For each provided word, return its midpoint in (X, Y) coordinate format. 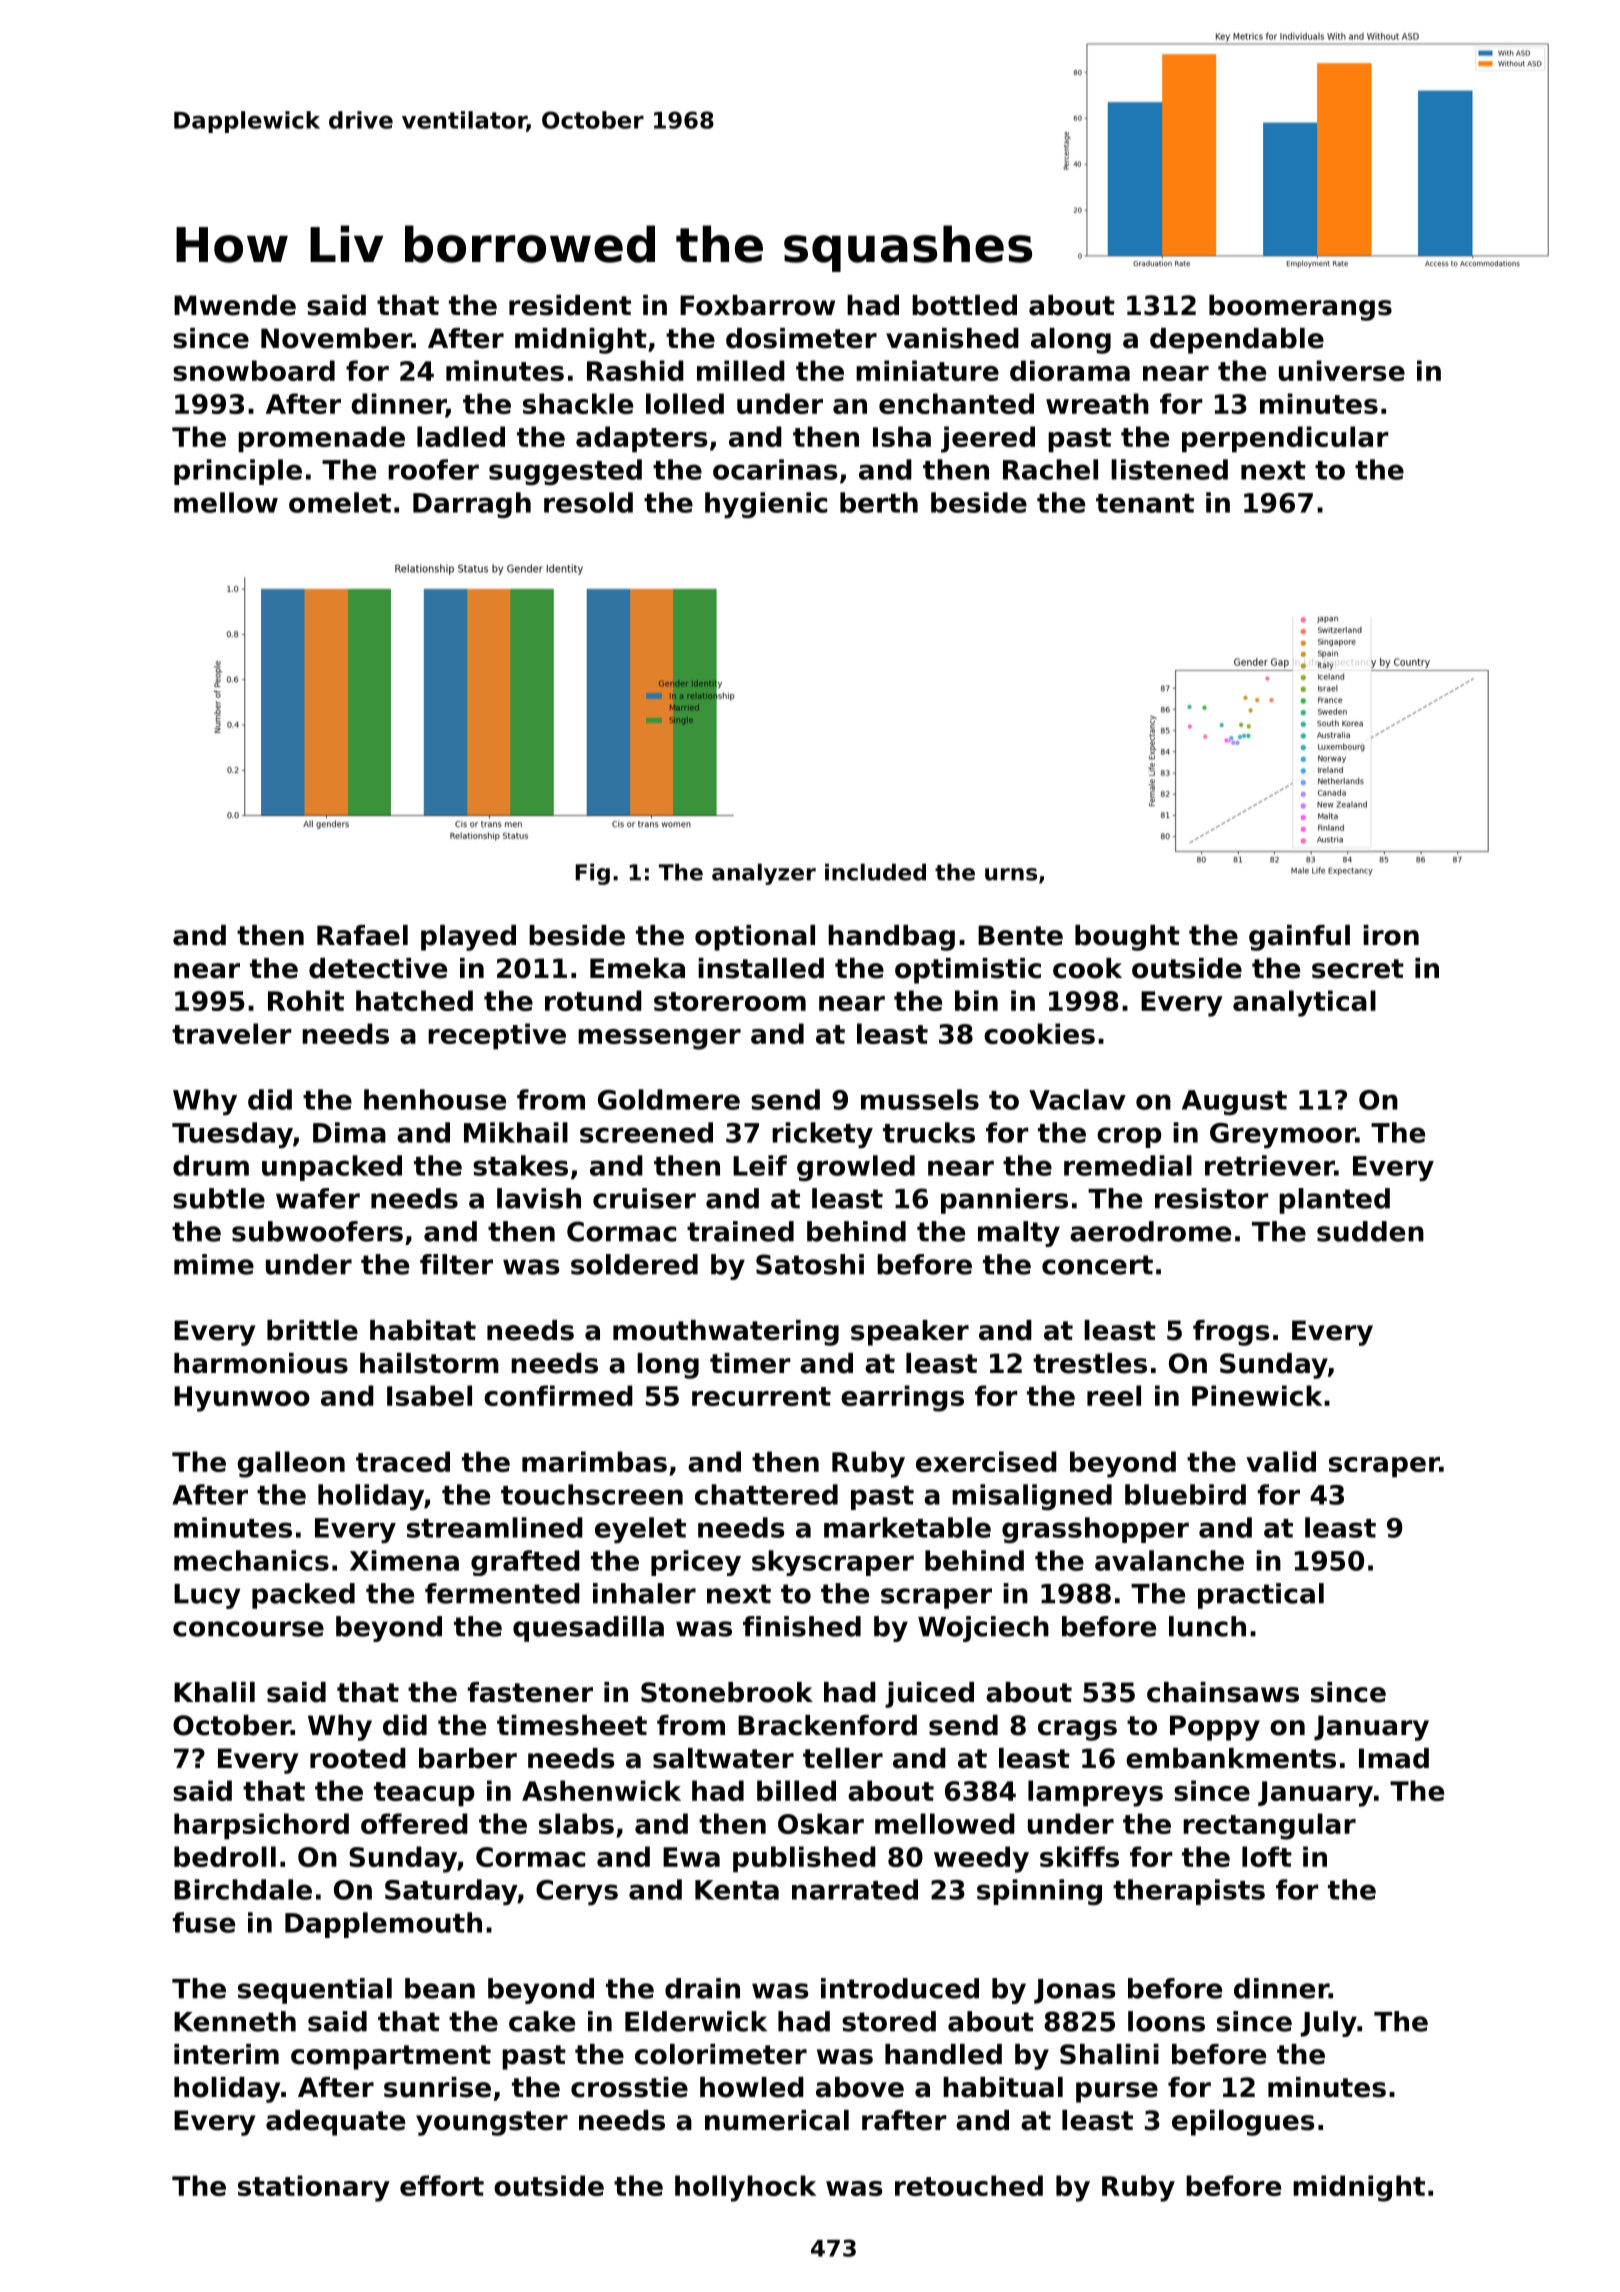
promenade (321, 439)
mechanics (251, 1560)
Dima (349, 1132)
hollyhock (745, 2188)
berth (879, 502)
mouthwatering (726, 1333)
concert (1097, 1265)
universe (1342, 370)
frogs (1231, 1333)
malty (1019, 1234)
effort (442, 2185)
